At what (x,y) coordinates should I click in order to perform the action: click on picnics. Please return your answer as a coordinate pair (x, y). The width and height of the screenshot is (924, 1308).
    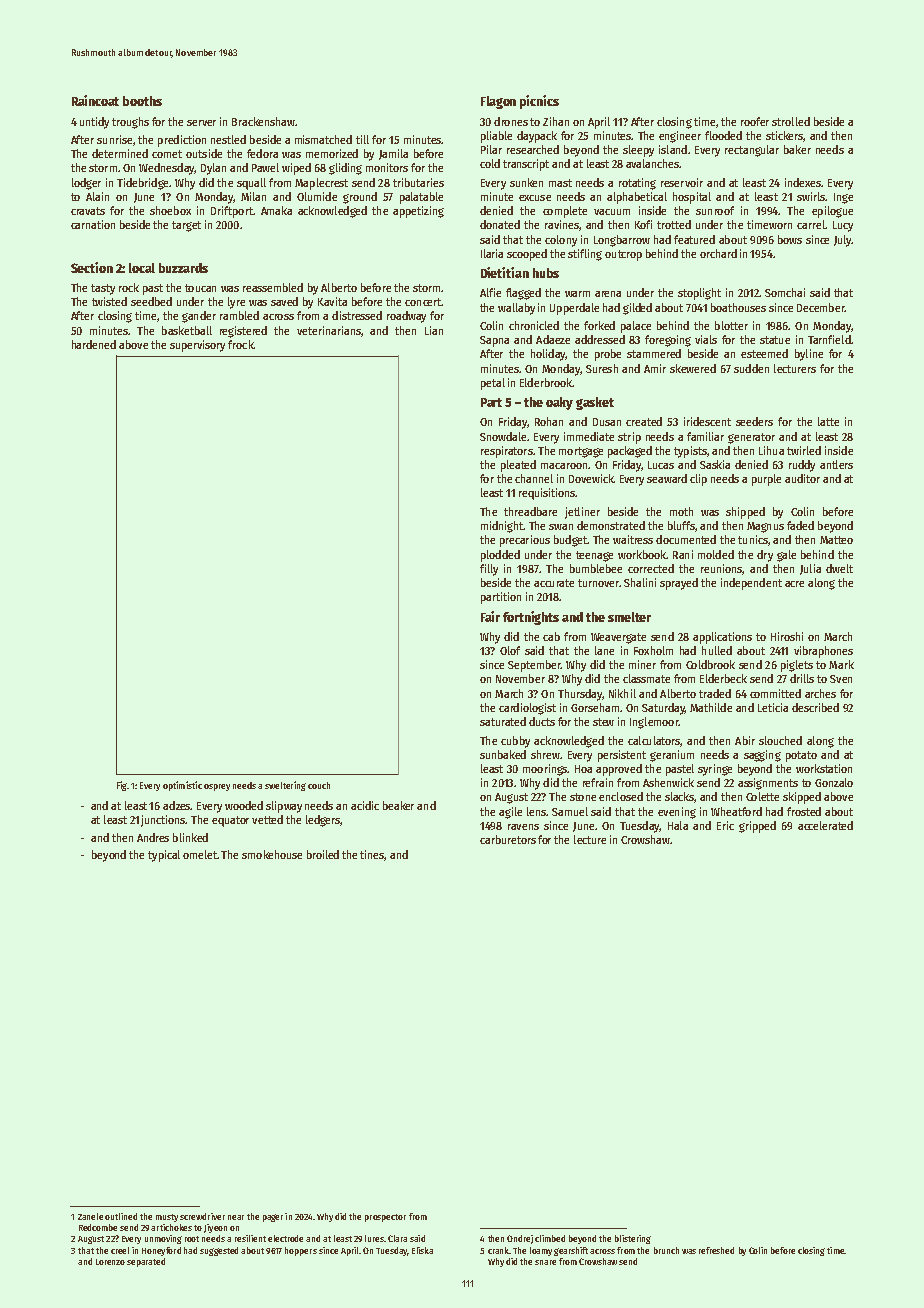
    Looking at the image, I should click on (539, 102).
